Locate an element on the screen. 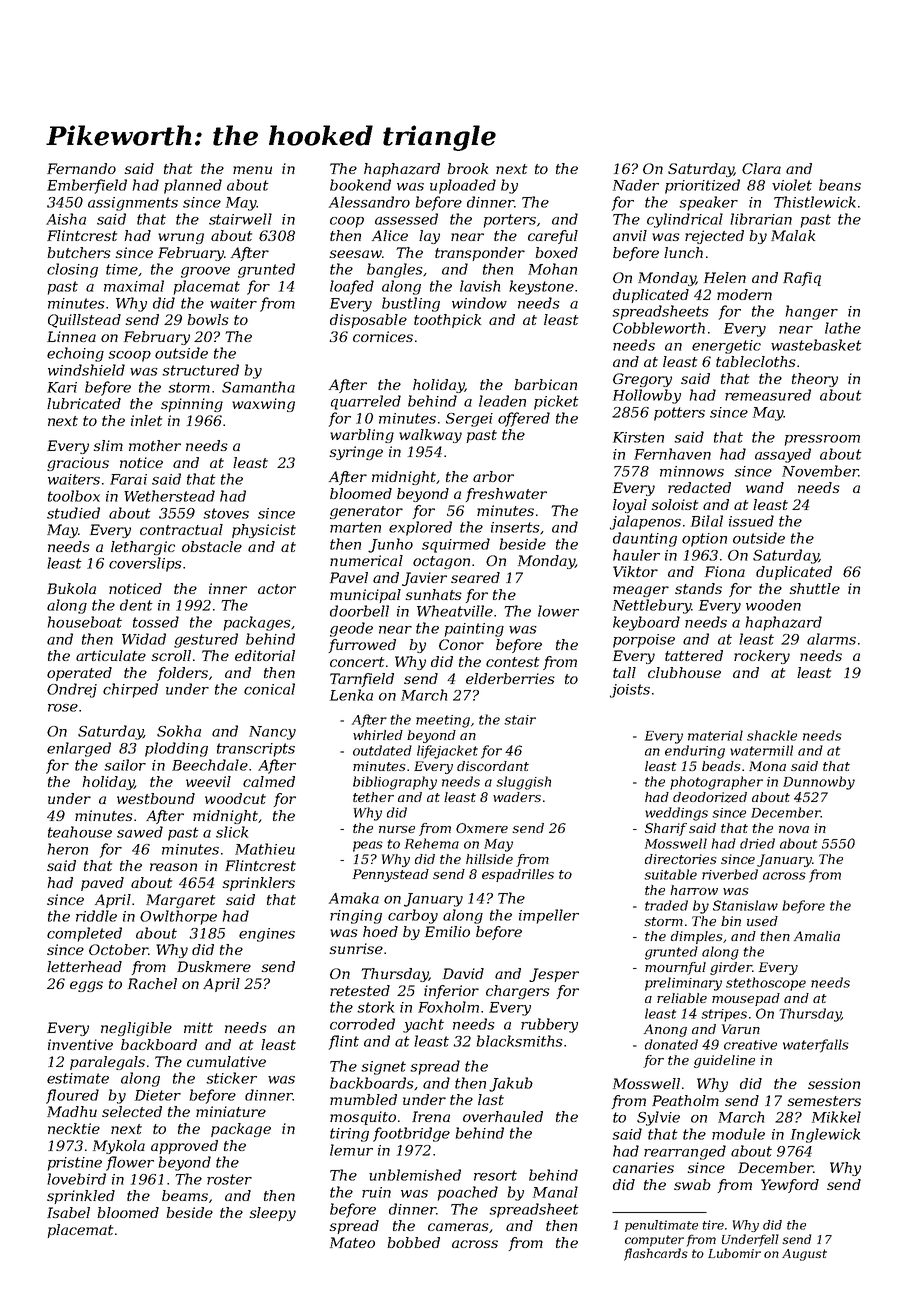 This screenshot has height=1316, width=908. signet is located at coordinates (383, 1068).
